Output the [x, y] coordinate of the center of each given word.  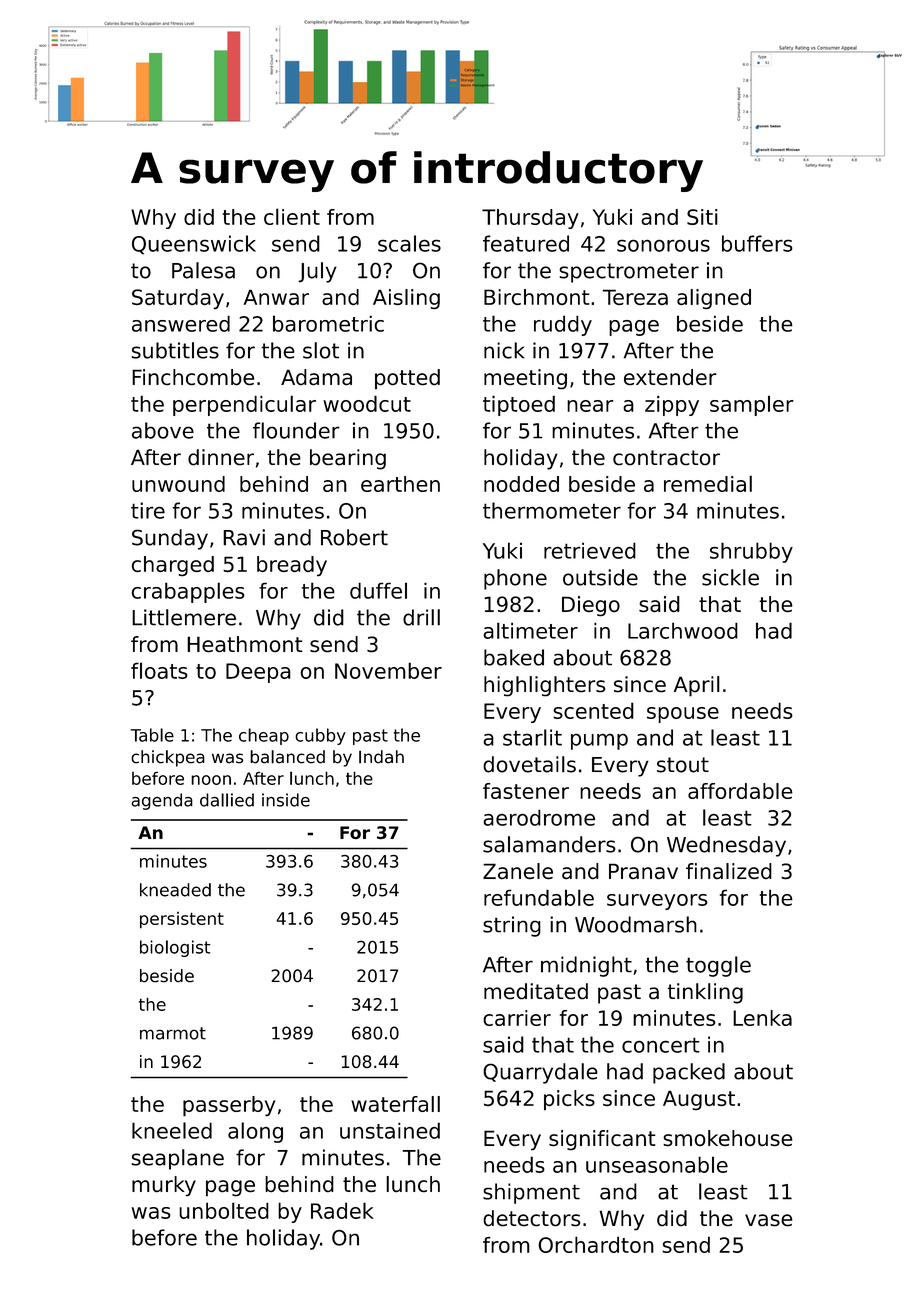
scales [409, 243]
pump [599, 742]
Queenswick [194, 245]
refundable [539, 897]
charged [173, 566]
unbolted [224, 1210]
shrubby [751, 552]
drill [421, 617]
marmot [173, 1033]
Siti [702, 217]
